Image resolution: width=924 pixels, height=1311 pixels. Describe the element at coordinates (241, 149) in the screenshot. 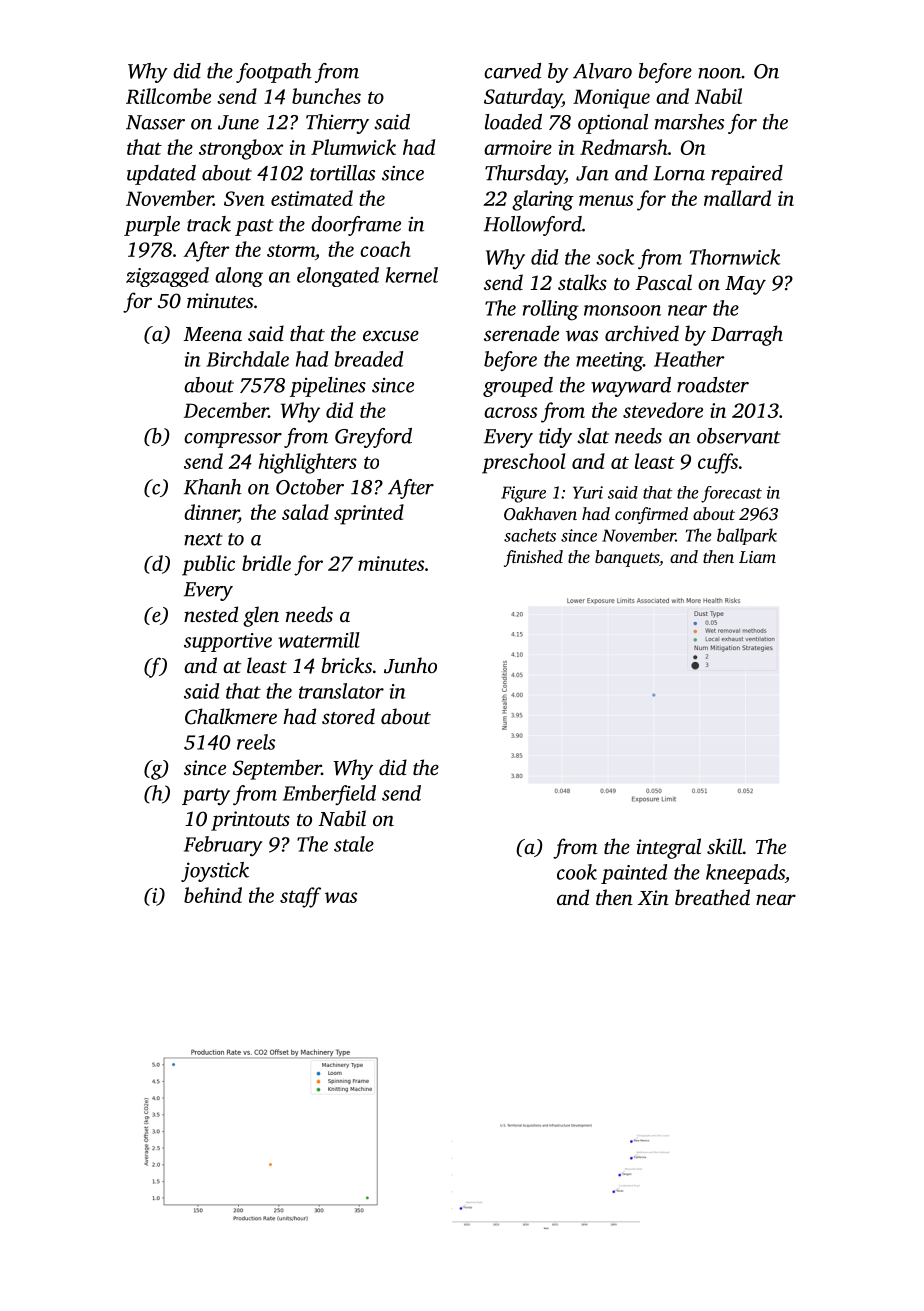

I see `strongbox` at that location.
